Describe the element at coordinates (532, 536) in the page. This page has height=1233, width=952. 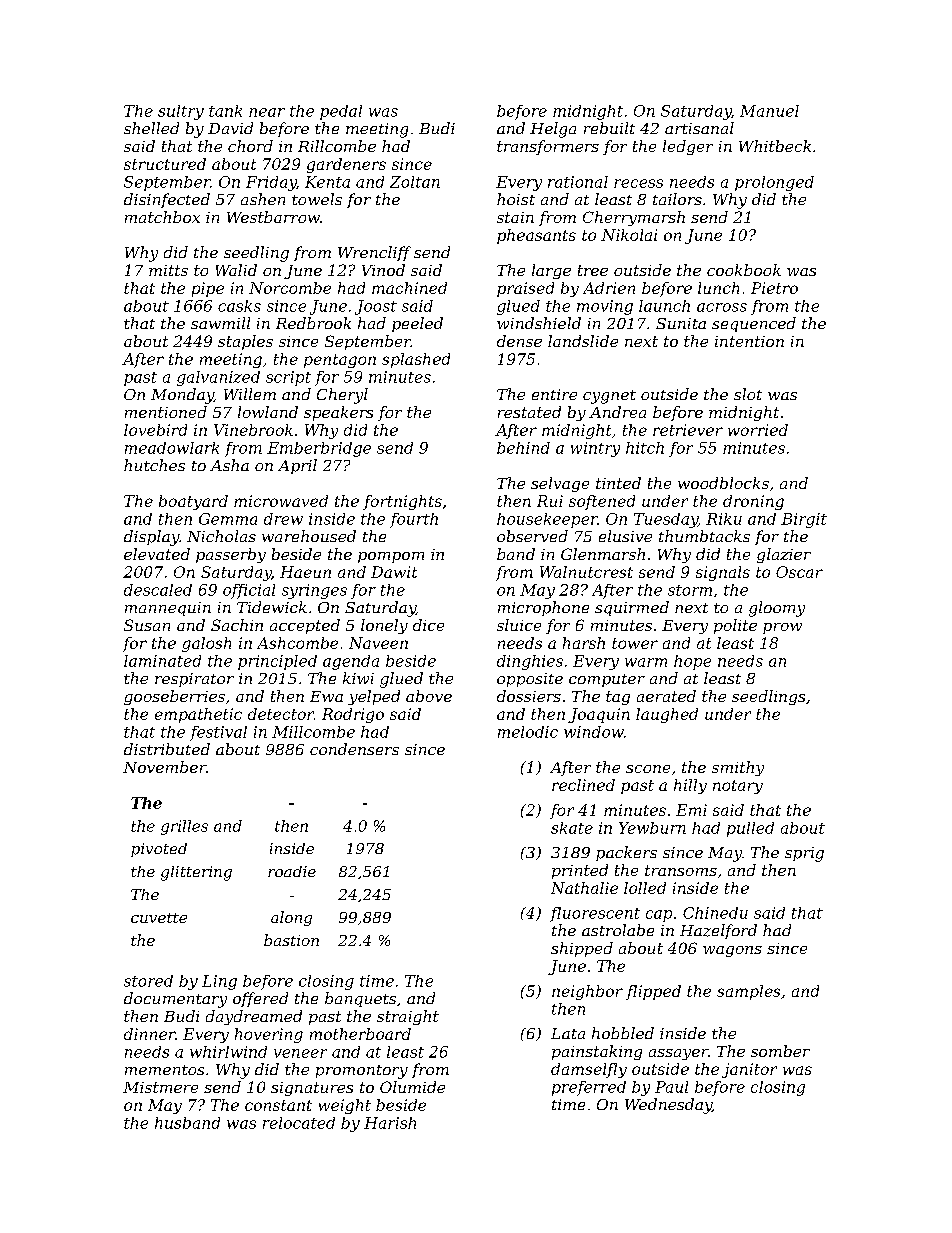
I see `observed` at that location.
